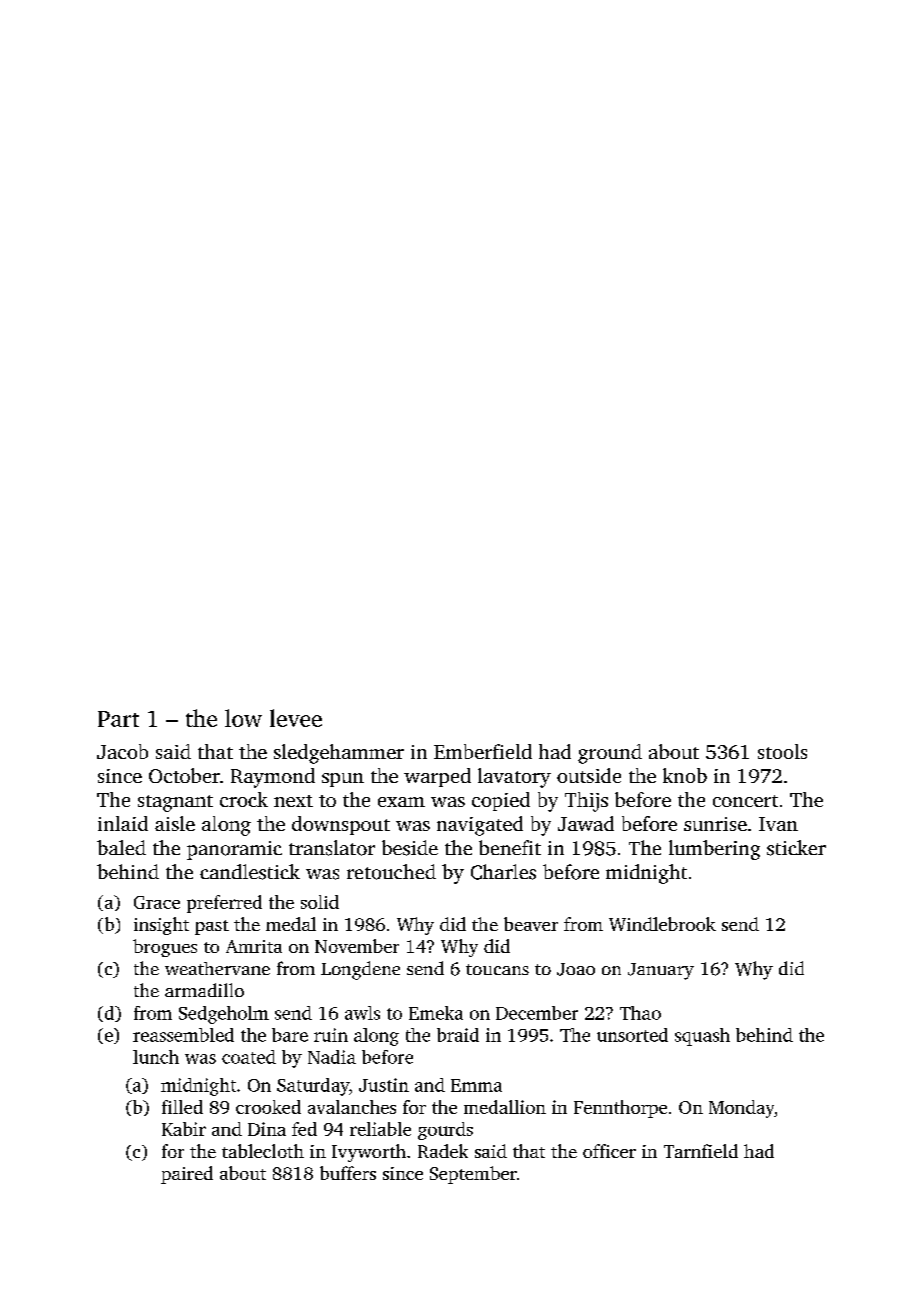 The height and width of the screenshot is (1311, 924). I want to click on inlaid, so click(123, 823).
